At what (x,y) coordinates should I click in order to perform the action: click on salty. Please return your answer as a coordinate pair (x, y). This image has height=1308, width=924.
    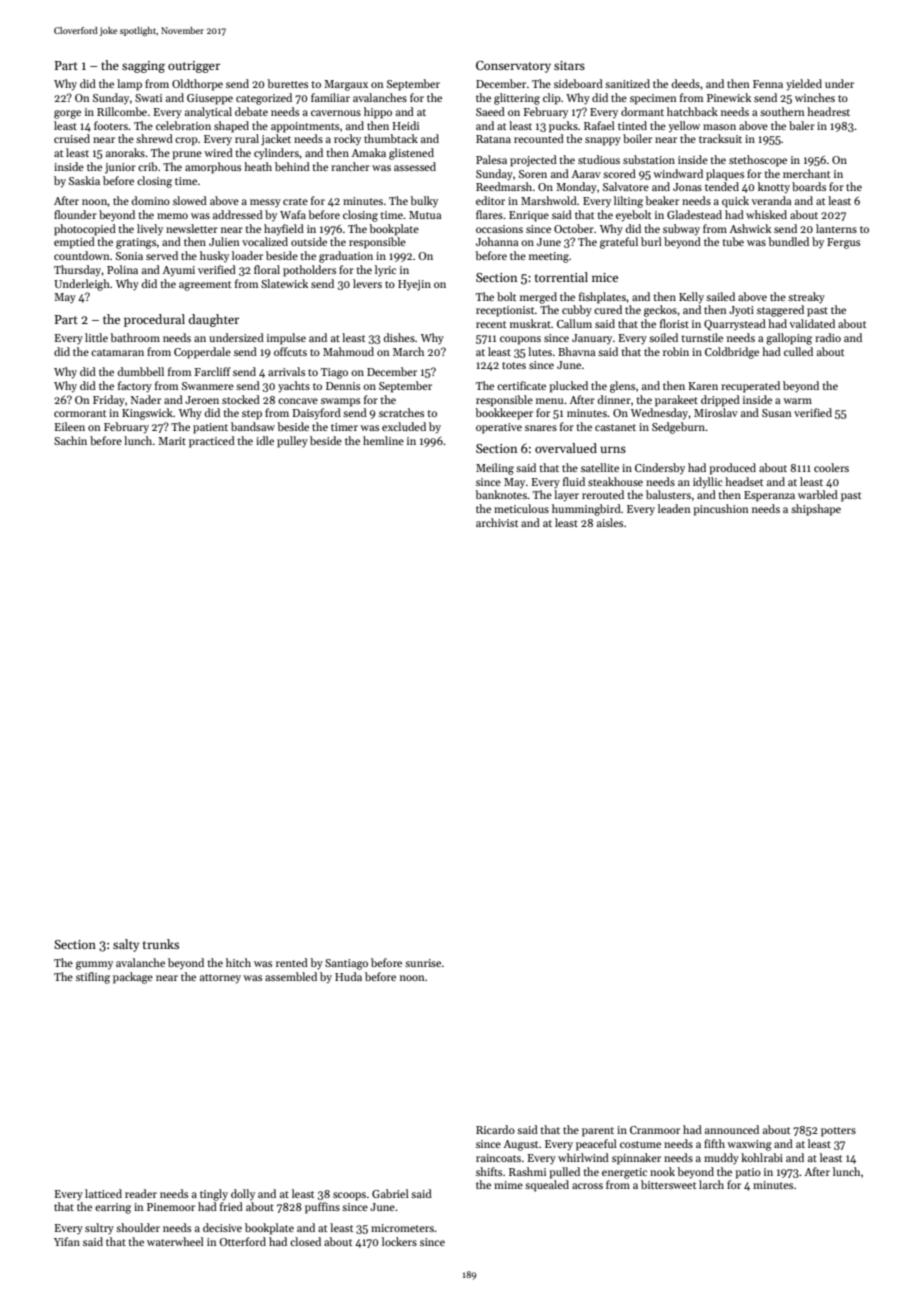
    Looking at the image, I should click on (126, 945).
